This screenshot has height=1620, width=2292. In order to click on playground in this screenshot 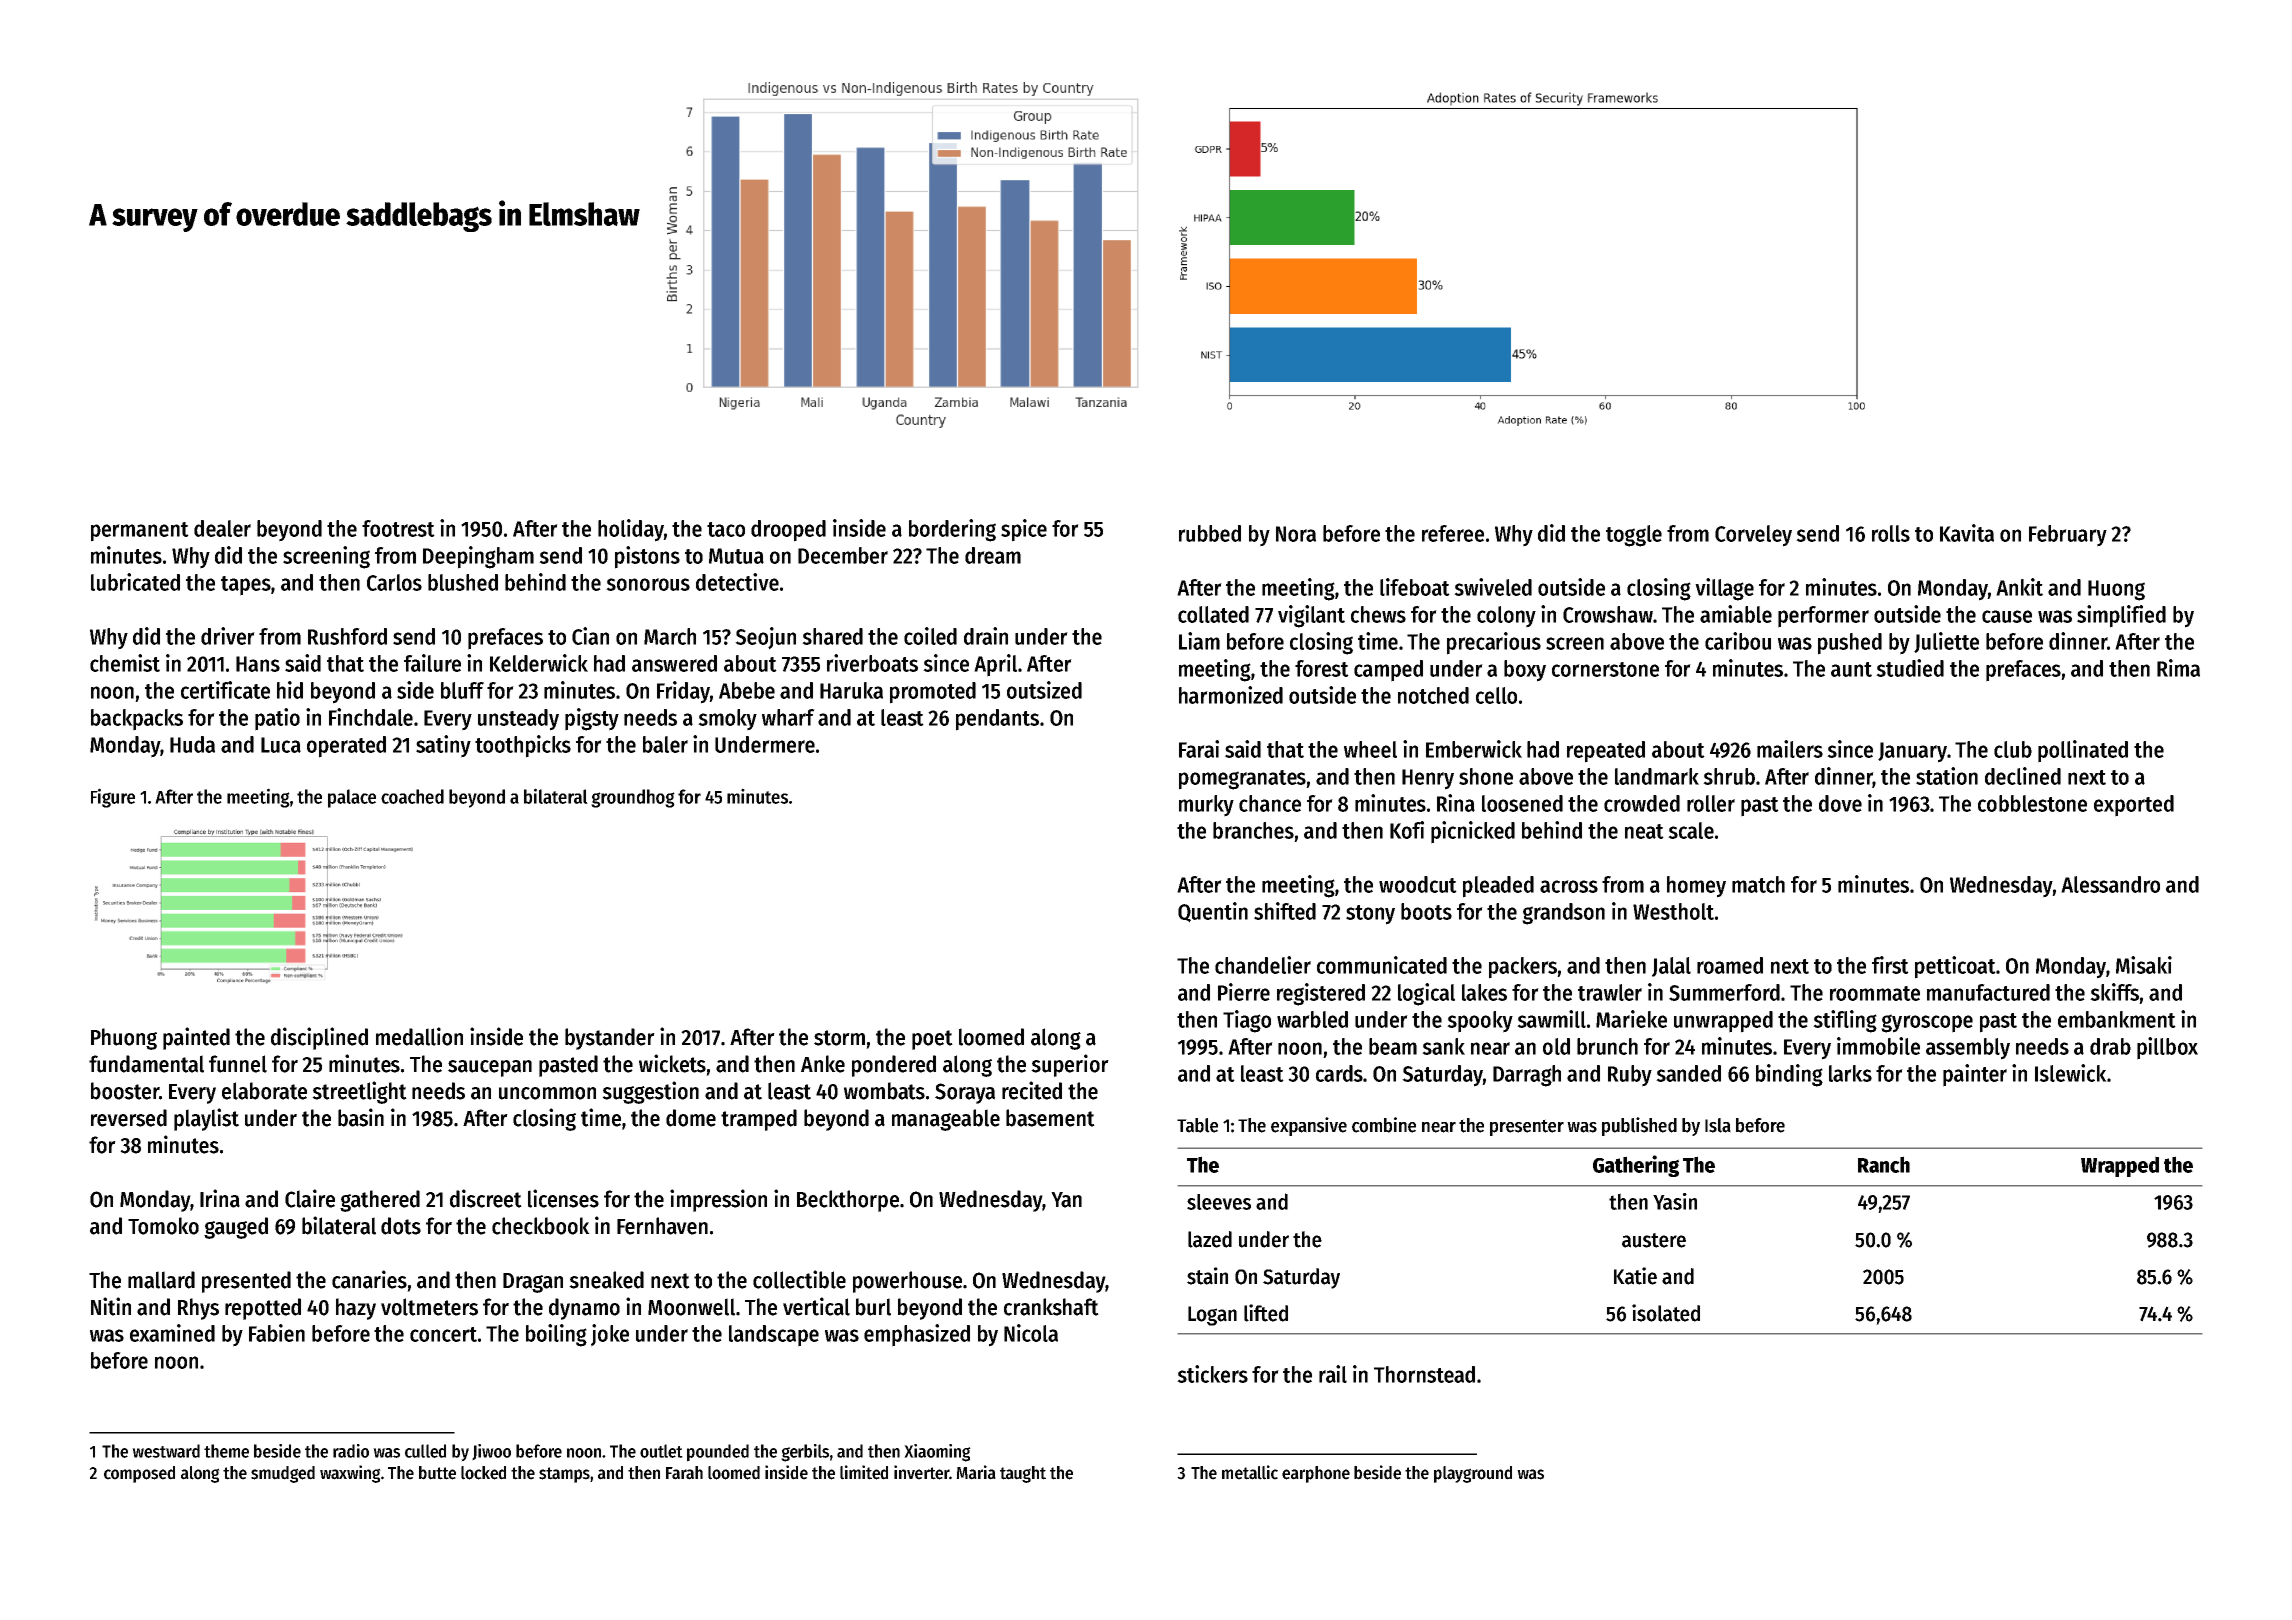, I will do `click(1473, 1474)`.
